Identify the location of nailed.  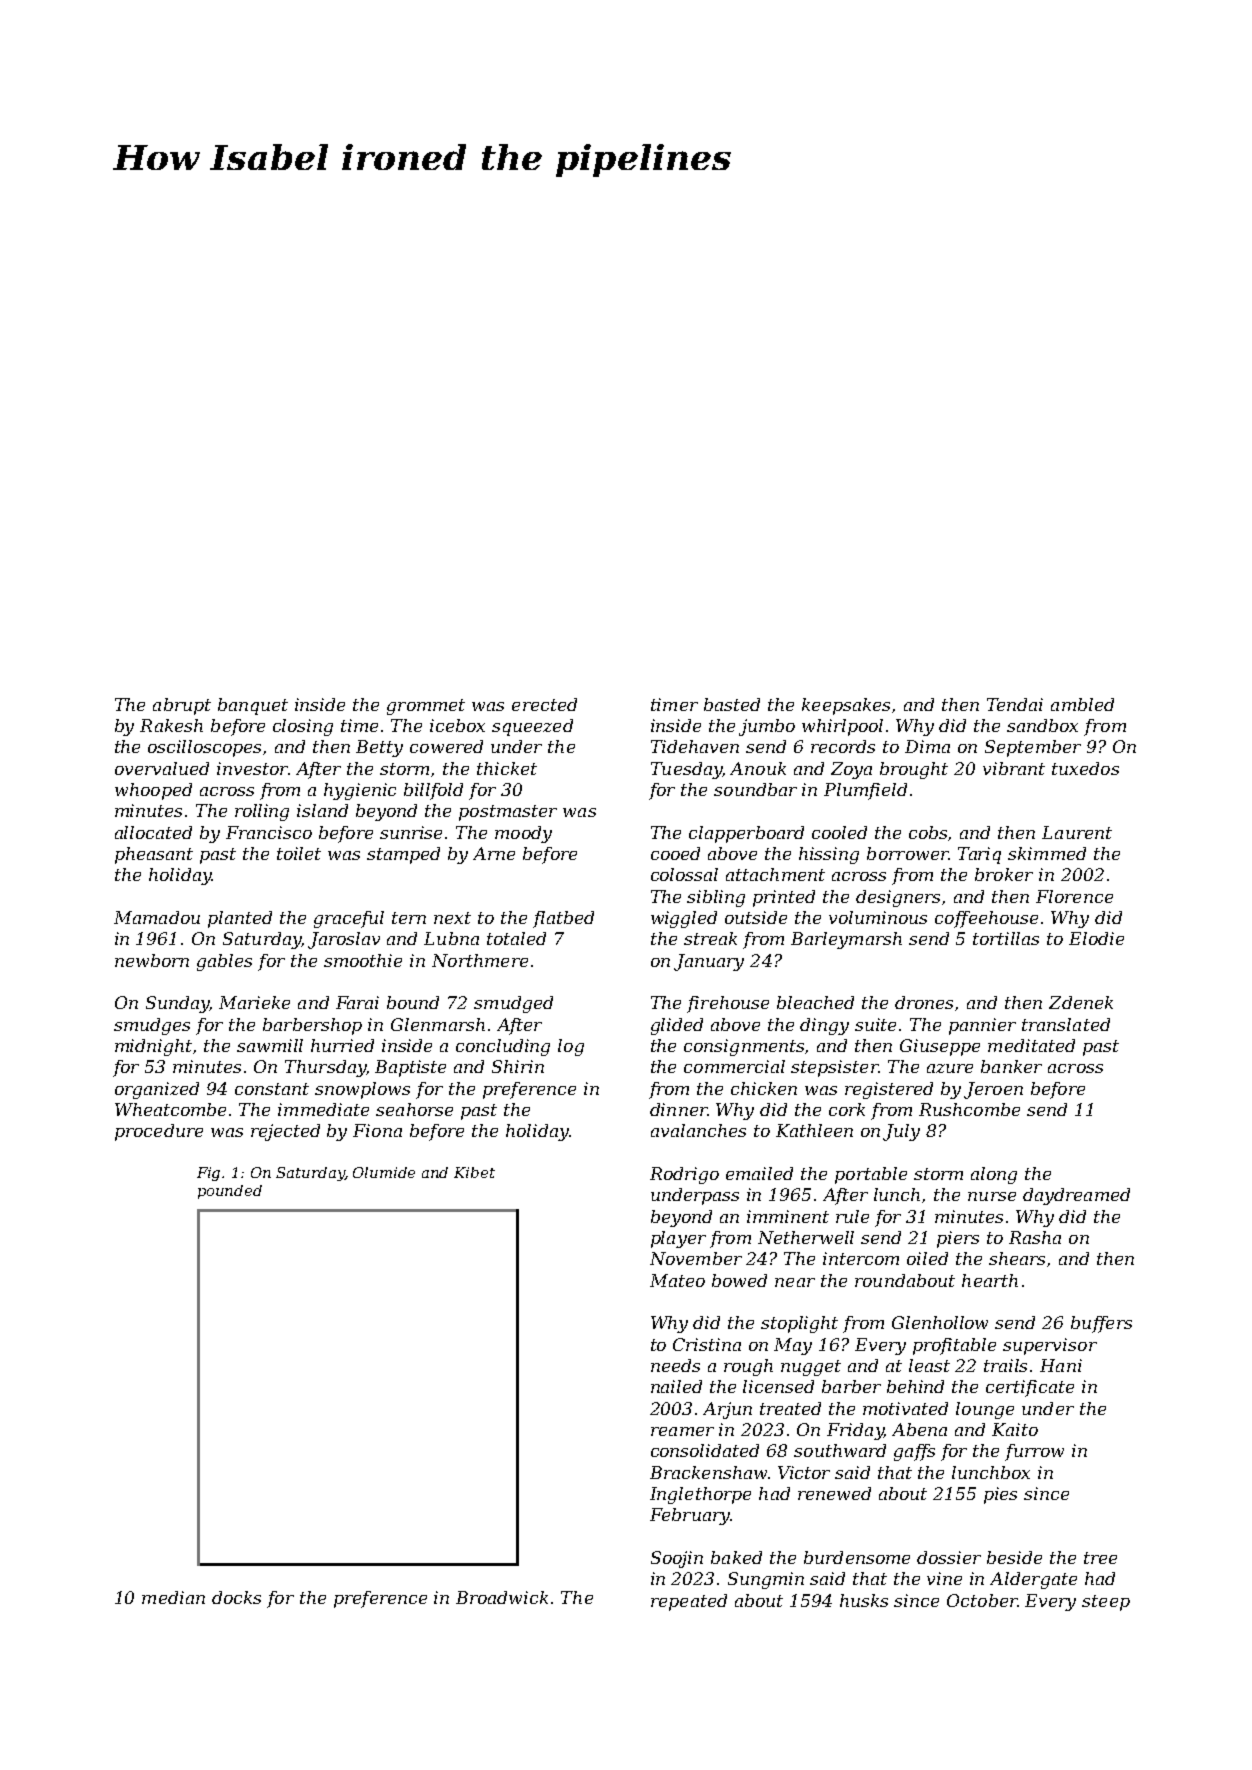
(676, 1386).
